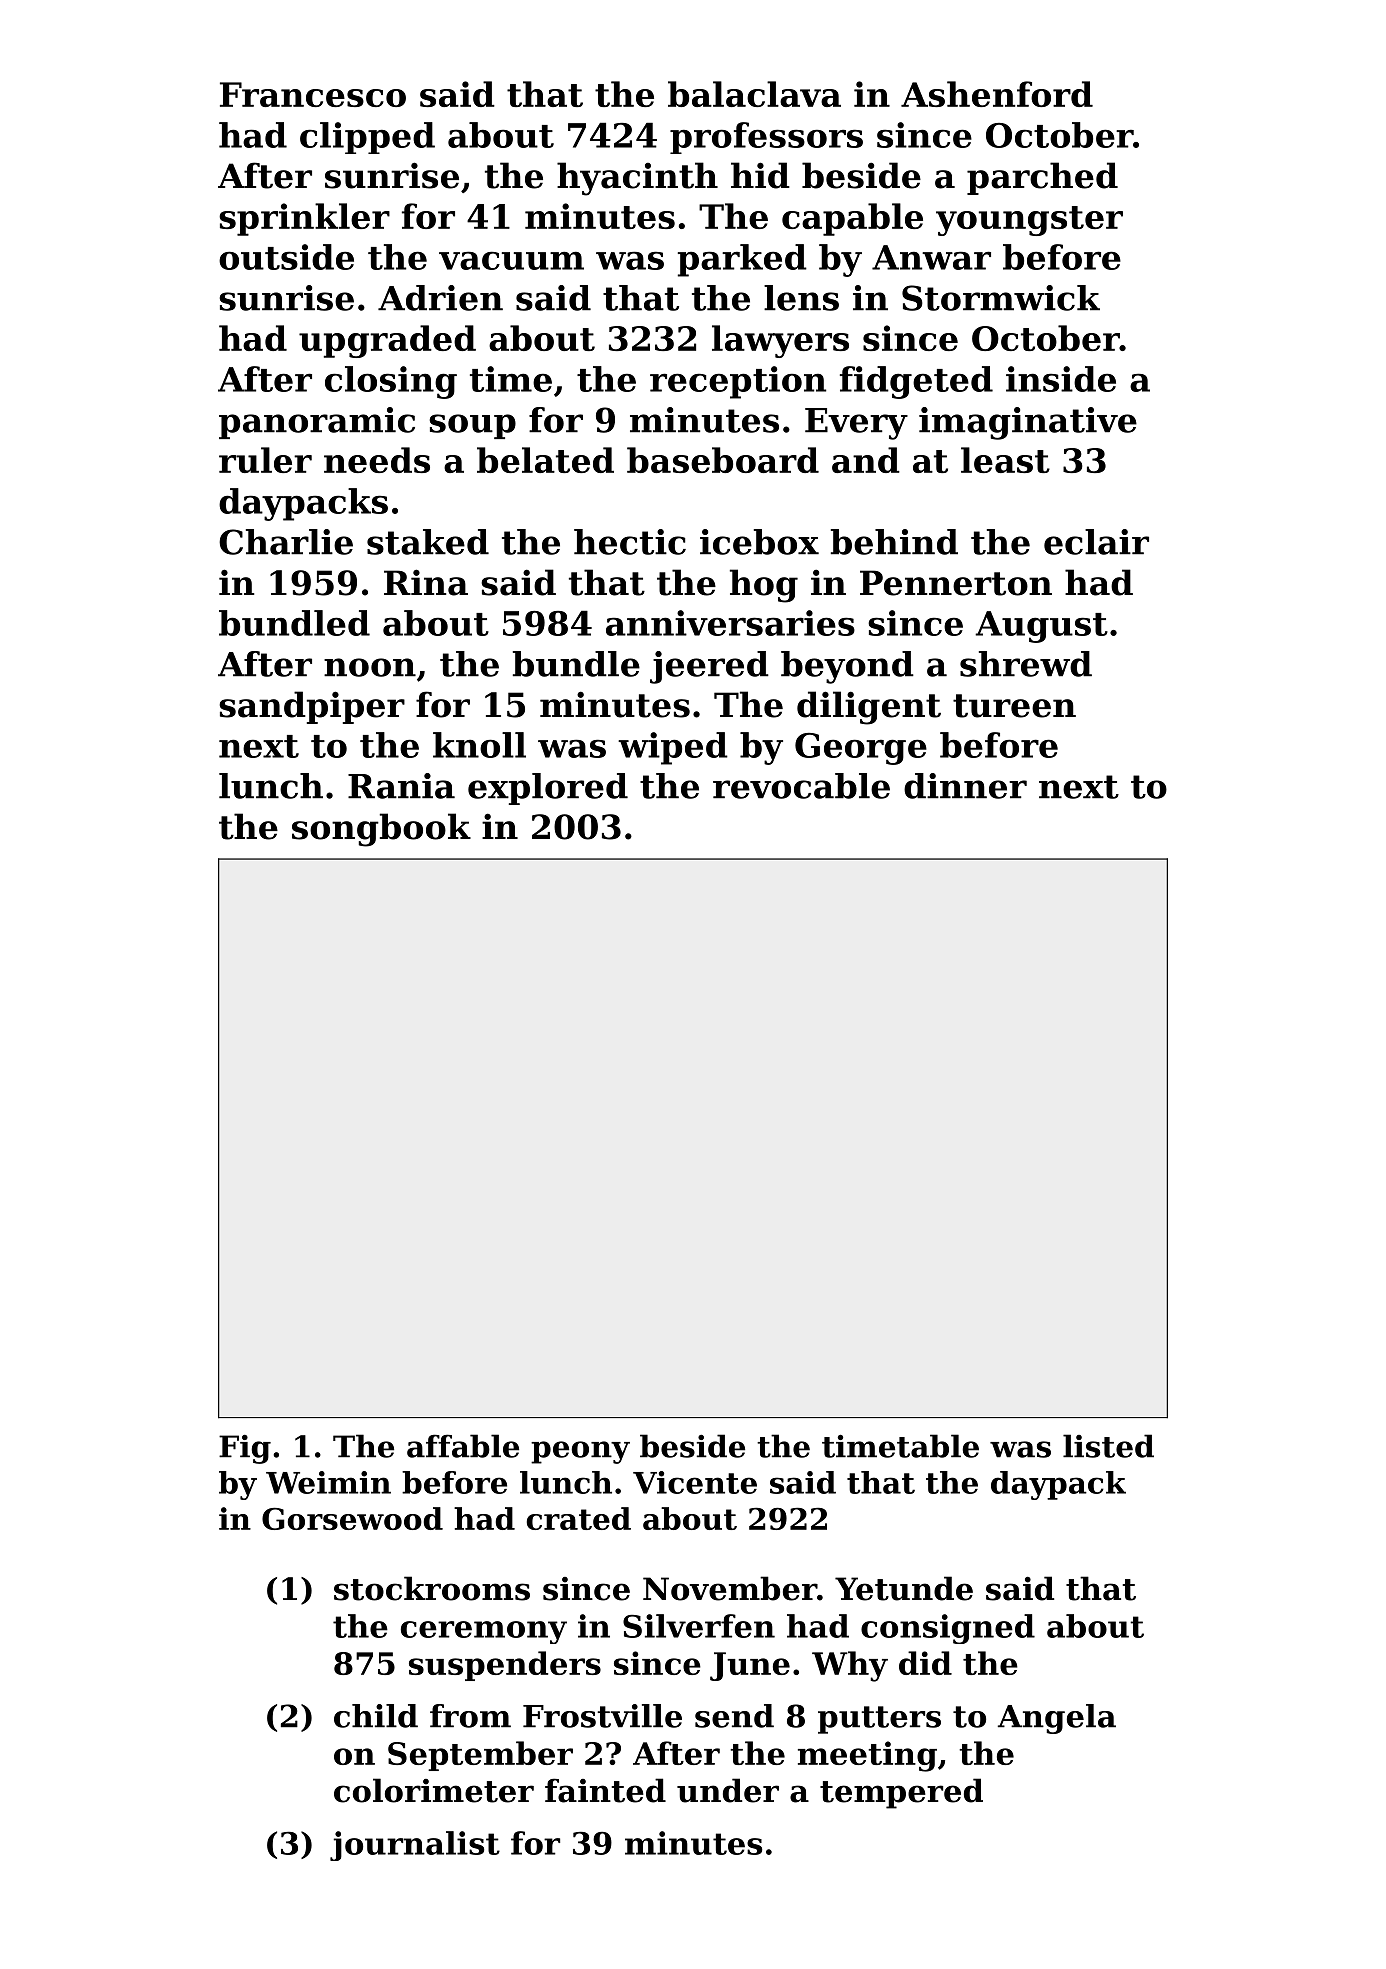 Image resolution: width=1386 pixels, height=1969 pixels. Describe the element at coordinates (1042, 178) in the document. I see `parched` at that location.
